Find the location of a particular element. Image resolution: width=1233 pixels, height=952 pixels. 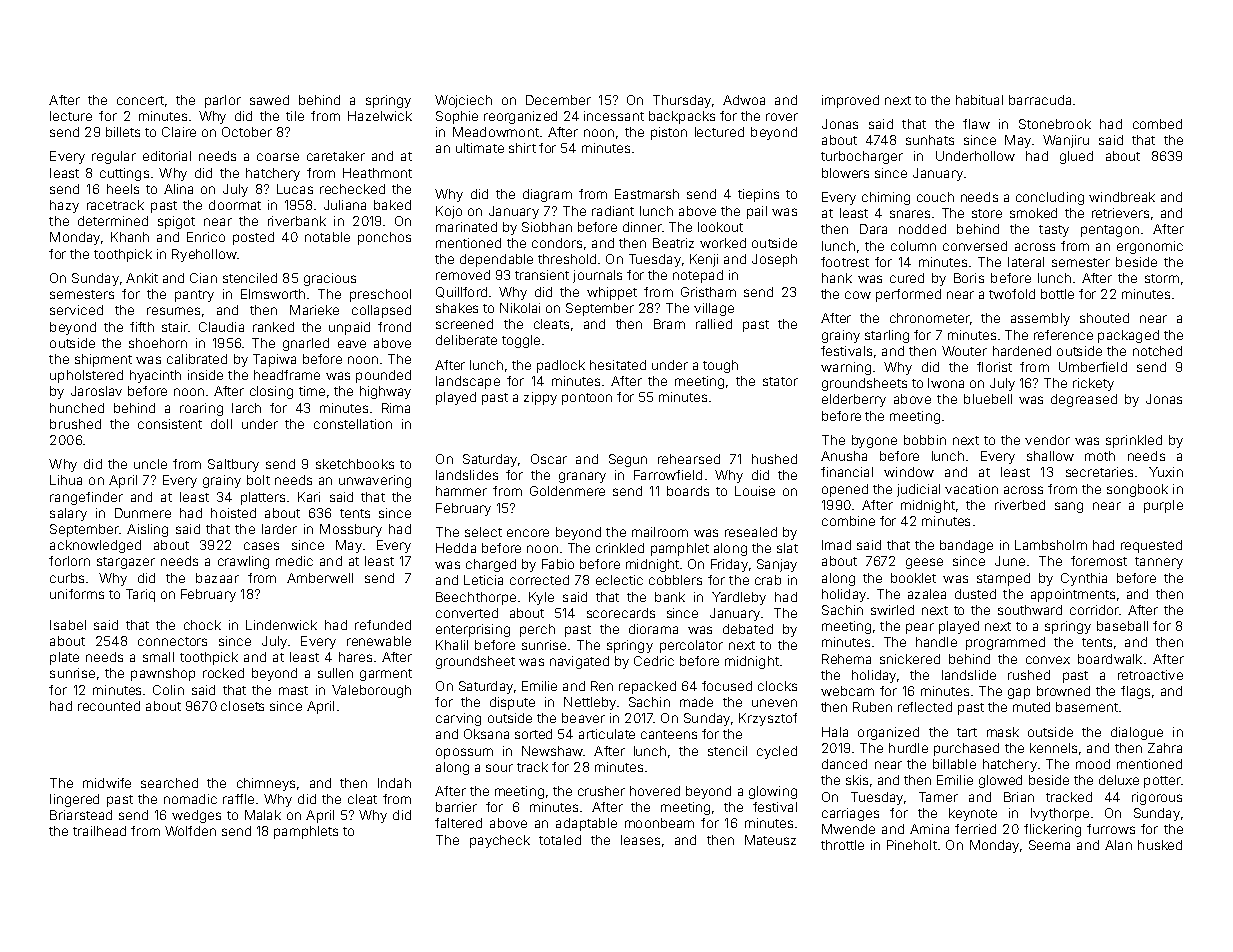

concert is located at coordinates (140, 100).
